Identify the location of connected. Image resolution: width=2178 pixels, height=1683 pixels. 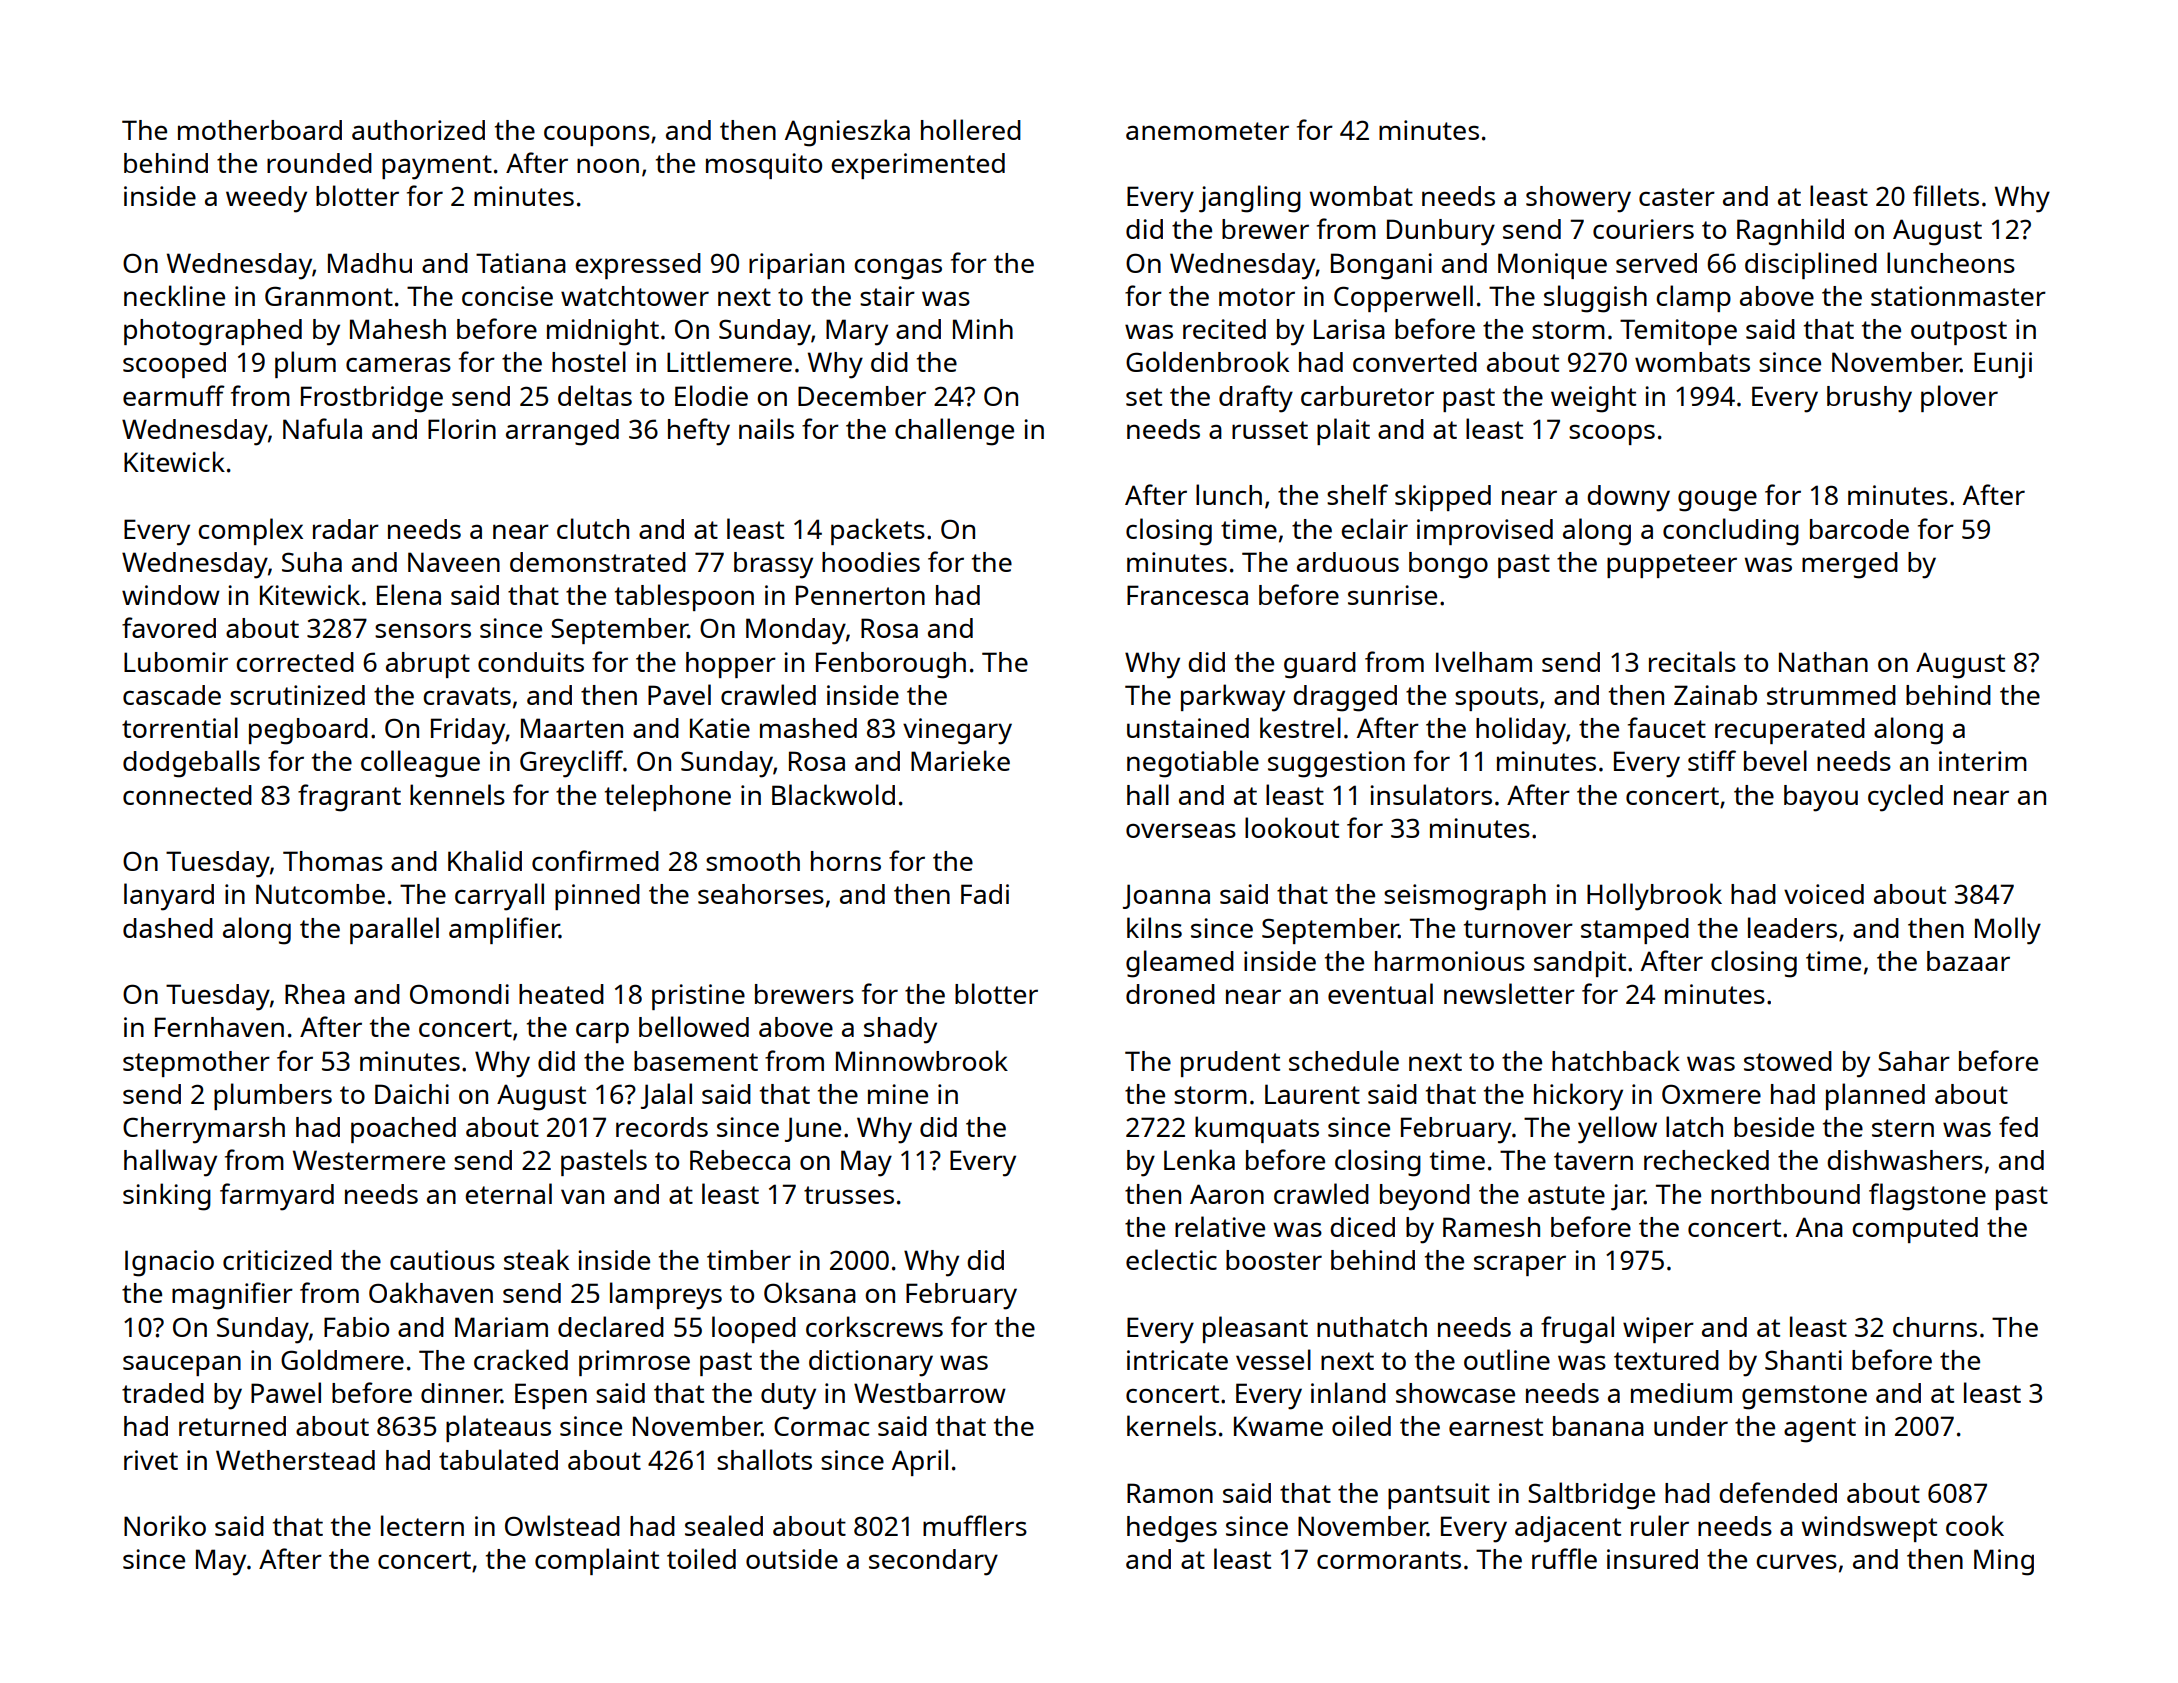
(187, 795).
